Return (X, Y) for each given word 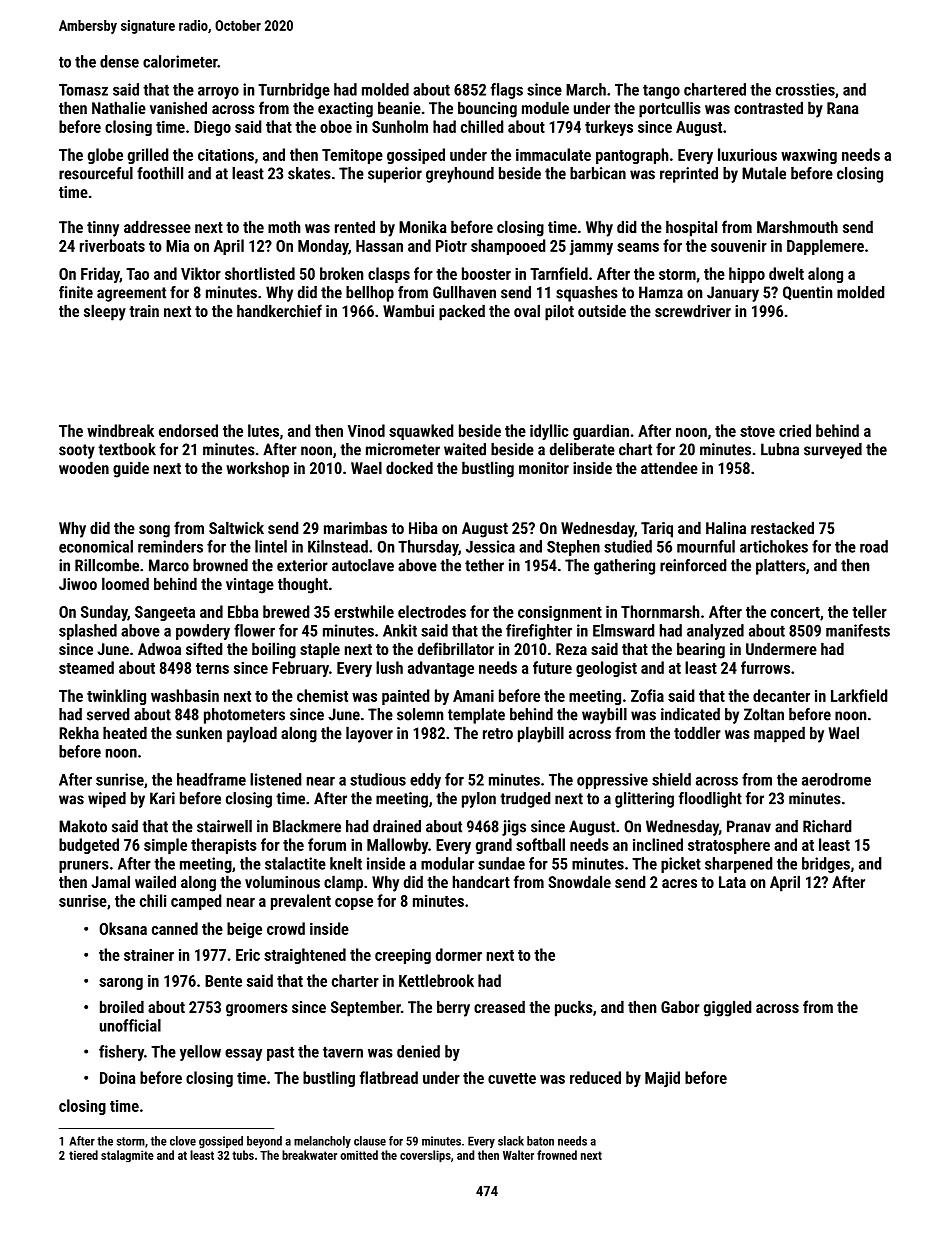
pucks (574, 1008)
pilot (559, 312)
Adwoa (159, 648)
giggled (728, 1008)
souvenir (739, 246)
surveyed (833, 451)
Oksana (123, 928)
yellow (200, 1053)
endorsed (188, 430)
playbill (541, 734)
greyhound (460, 175)
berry (453, 1008)
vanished (178, 107)
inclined (658, 844)
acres (679, 883)
